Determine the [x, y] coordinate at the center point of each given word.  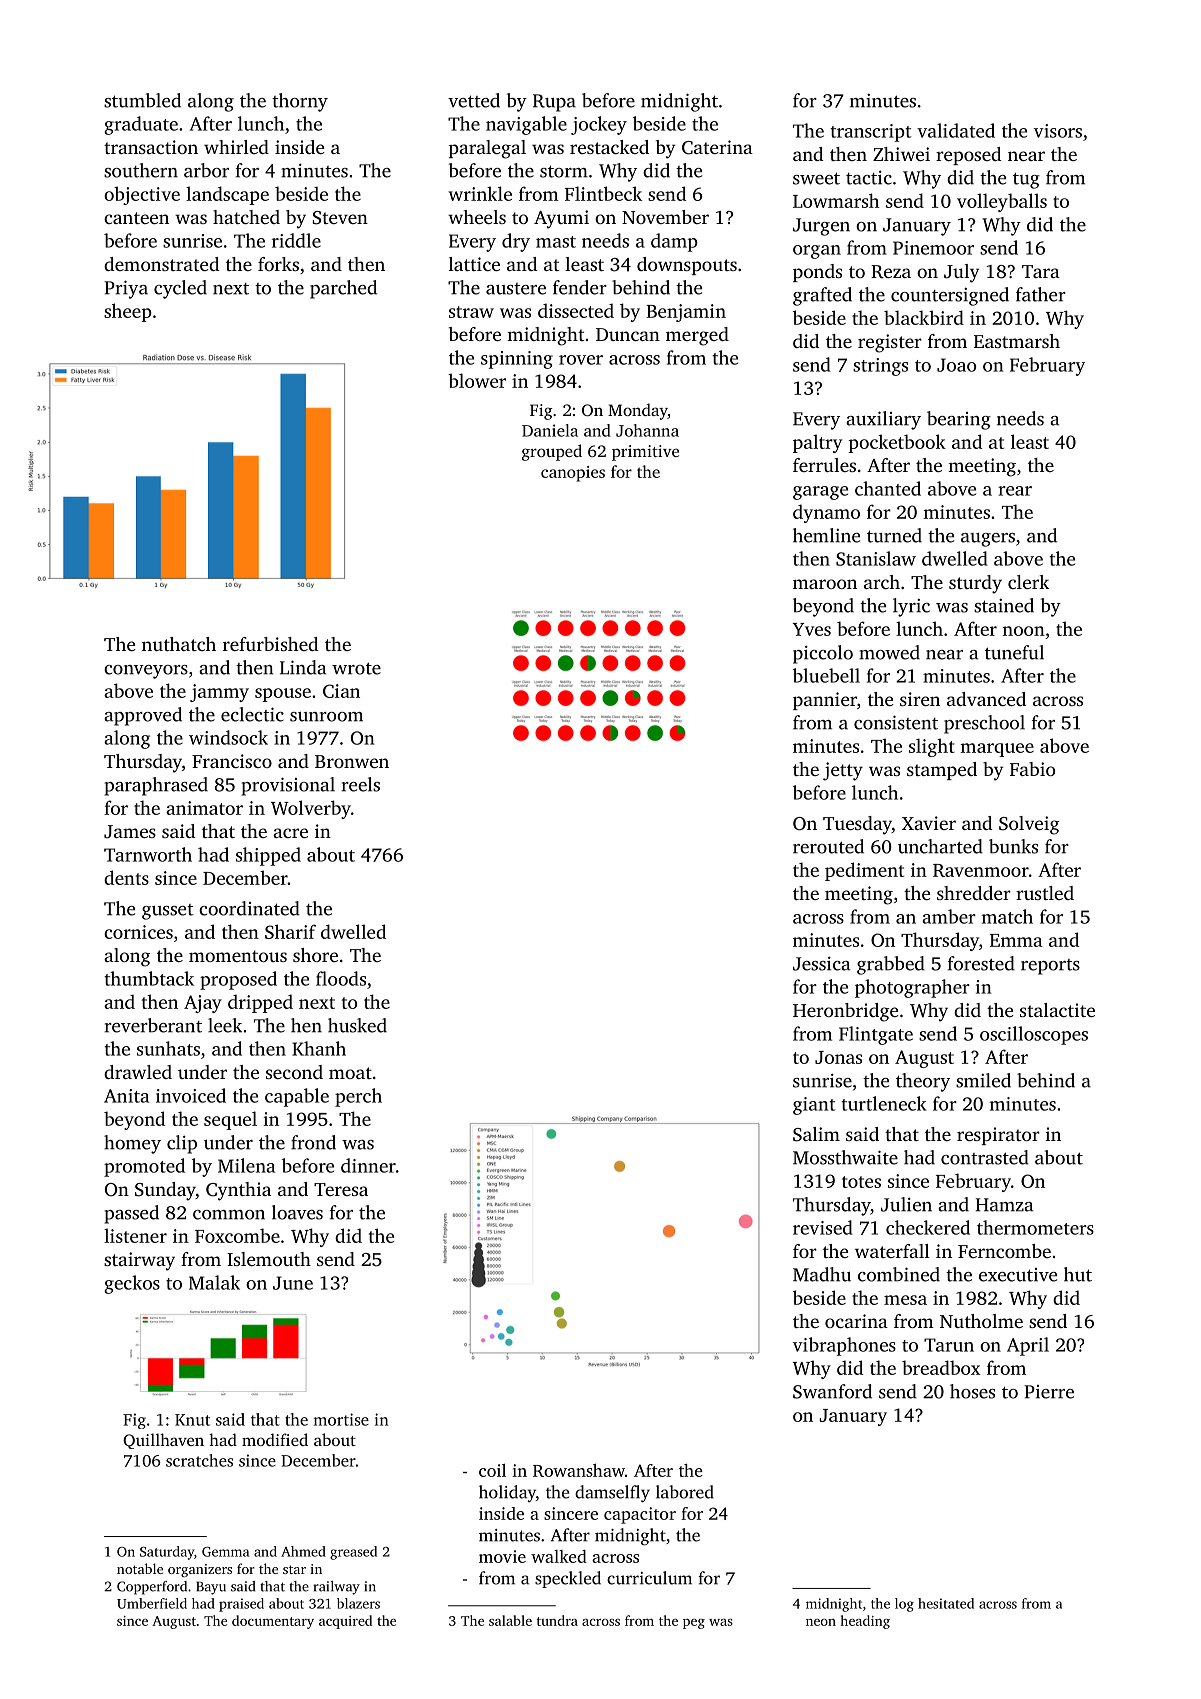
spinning [517, 360]
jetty [843, 771]
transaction [151, 147]
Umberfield [152, 1603]
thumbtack [149, 978]
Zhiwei [901, 154]
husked [357, 1025]
